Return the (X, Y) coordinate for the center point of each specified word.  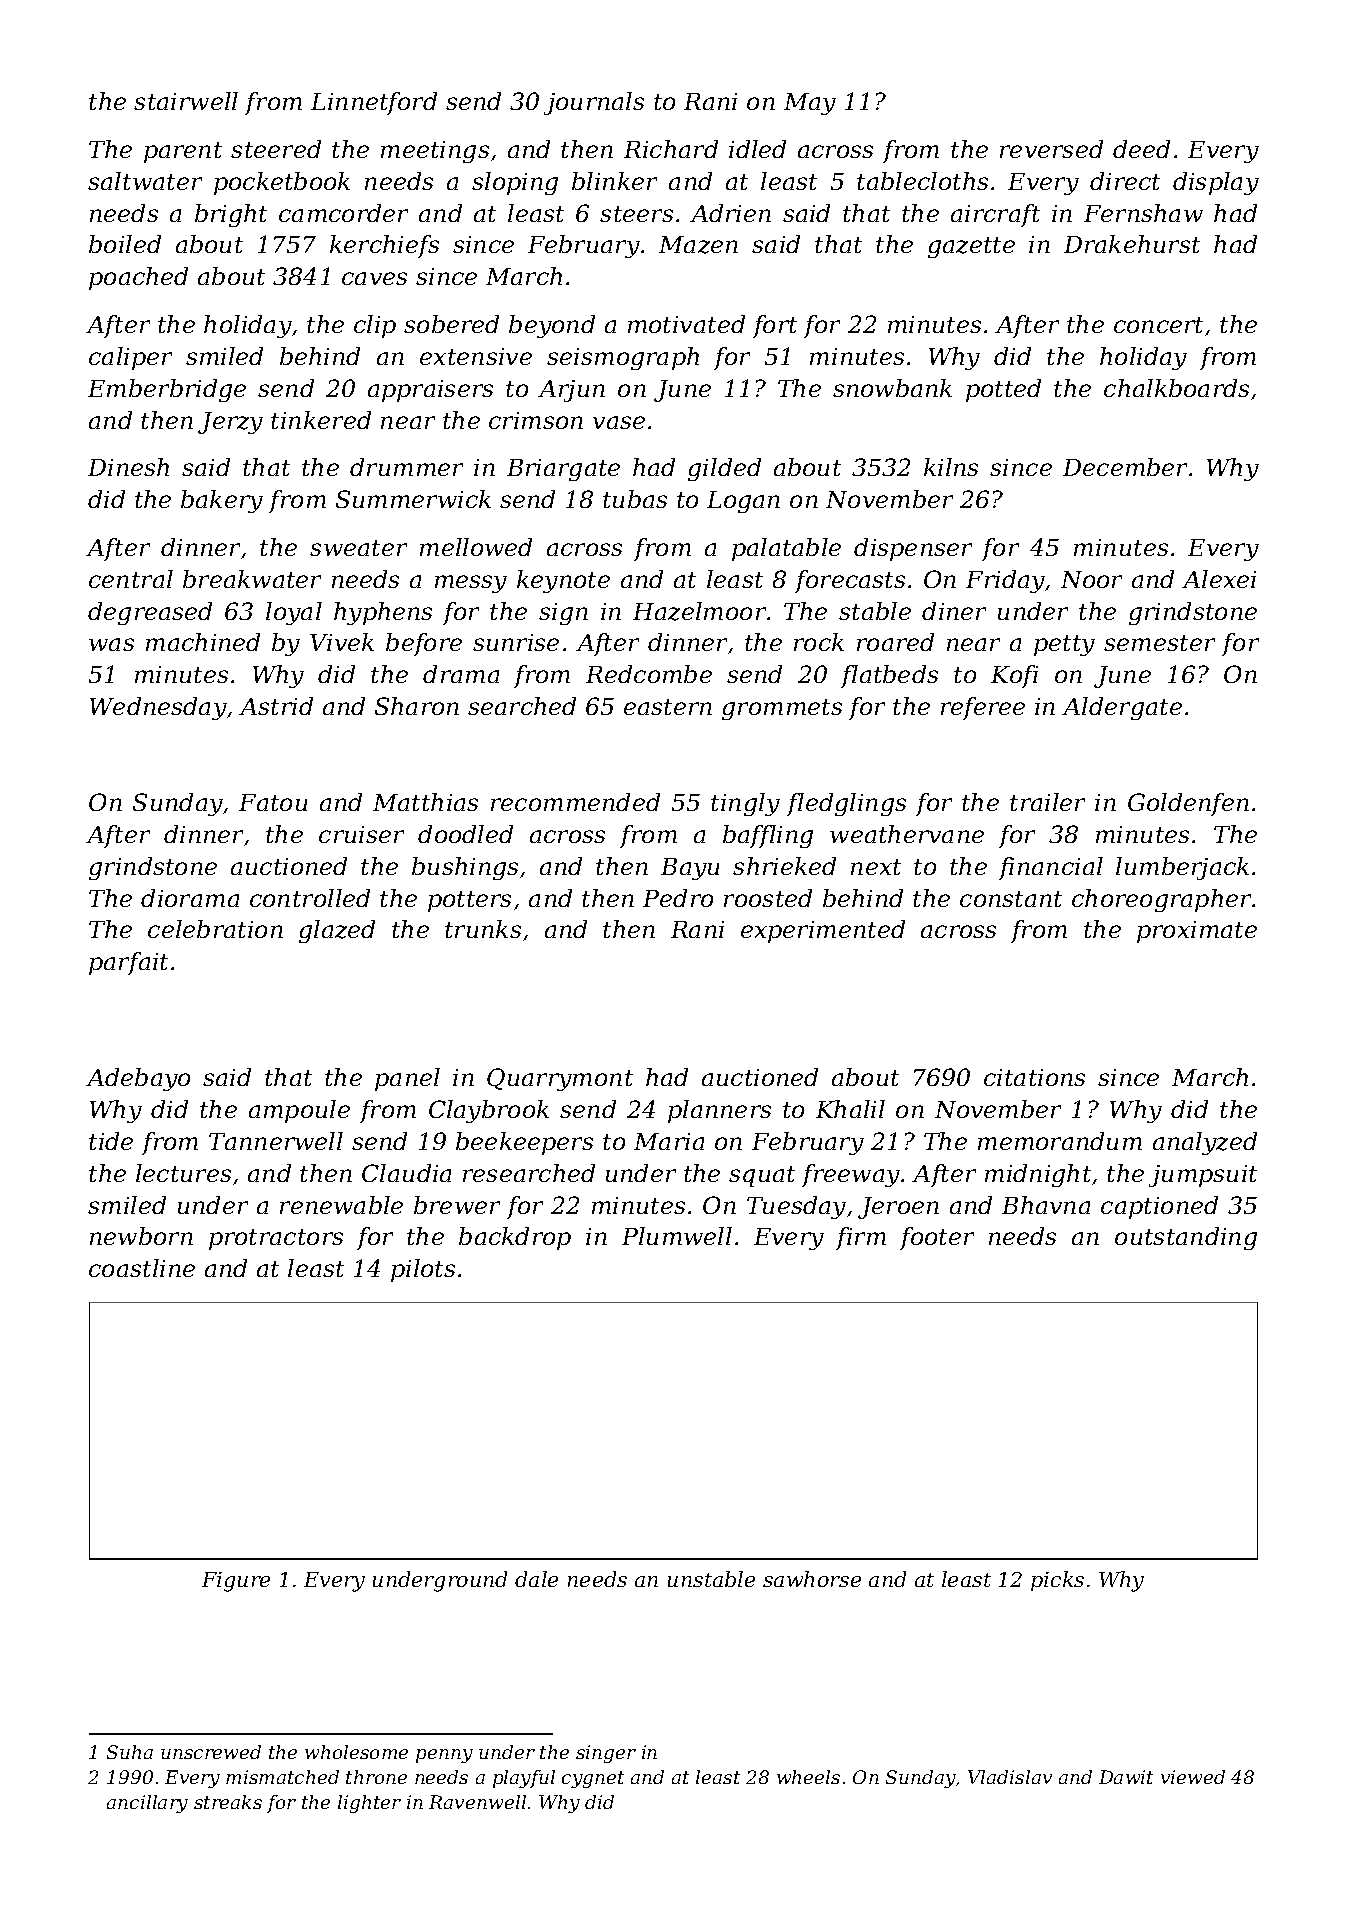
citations (1034, 1077)
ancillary (147, 1804)
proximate (1197, 932)
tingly (745, 804)
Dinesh (128, 467)
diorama (190, 898)
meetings (435, 152)
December (1125, 467)
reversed (1051, 149)
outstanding (1186, 1238)
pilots (423, 1270)
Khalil (850, 1109)
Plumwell (677, 1236)
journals (594, 103)
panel (407, 1079)
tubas (635, 499)
